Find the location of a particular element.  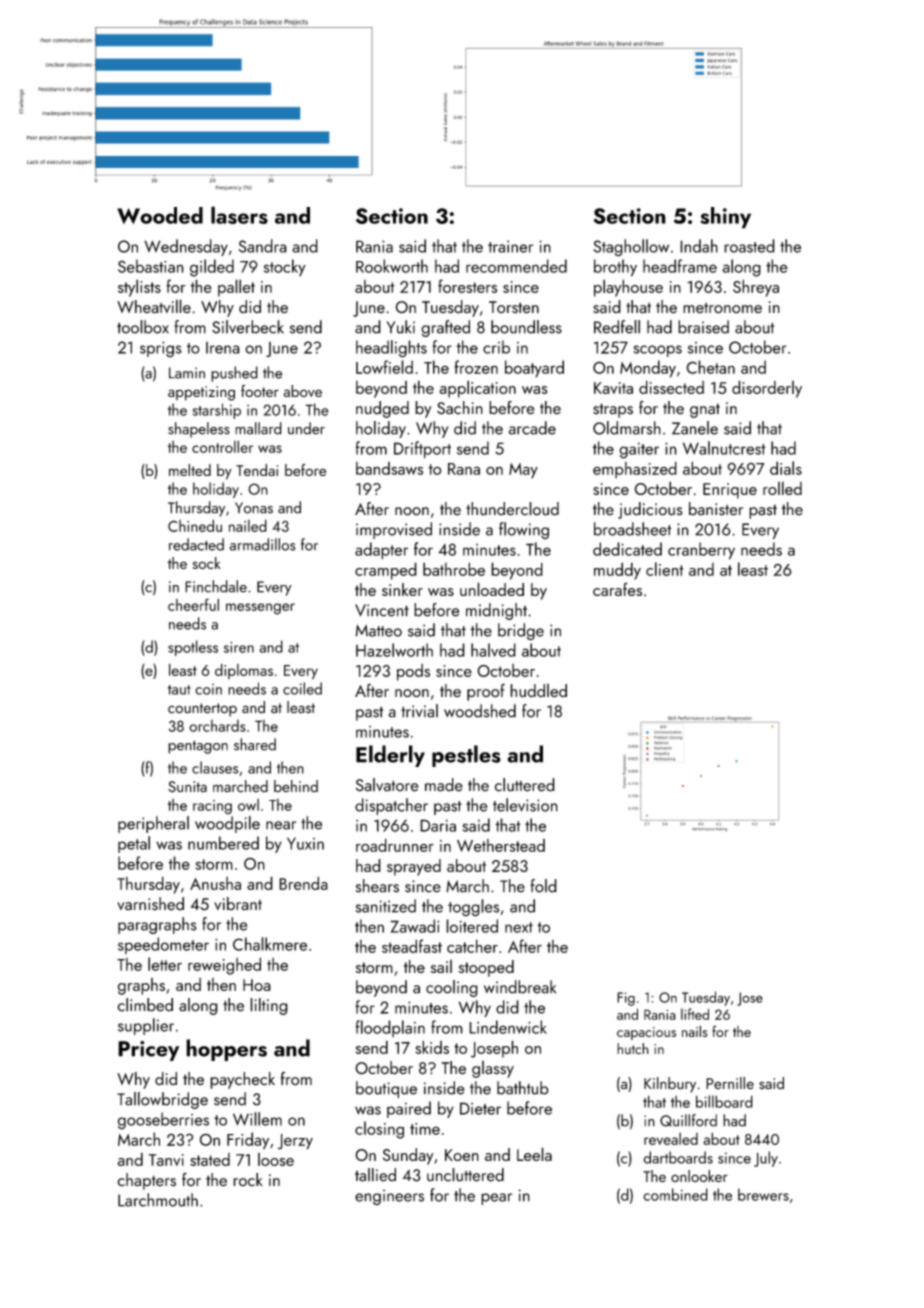

brothy is located at coordinates (615, 268).
